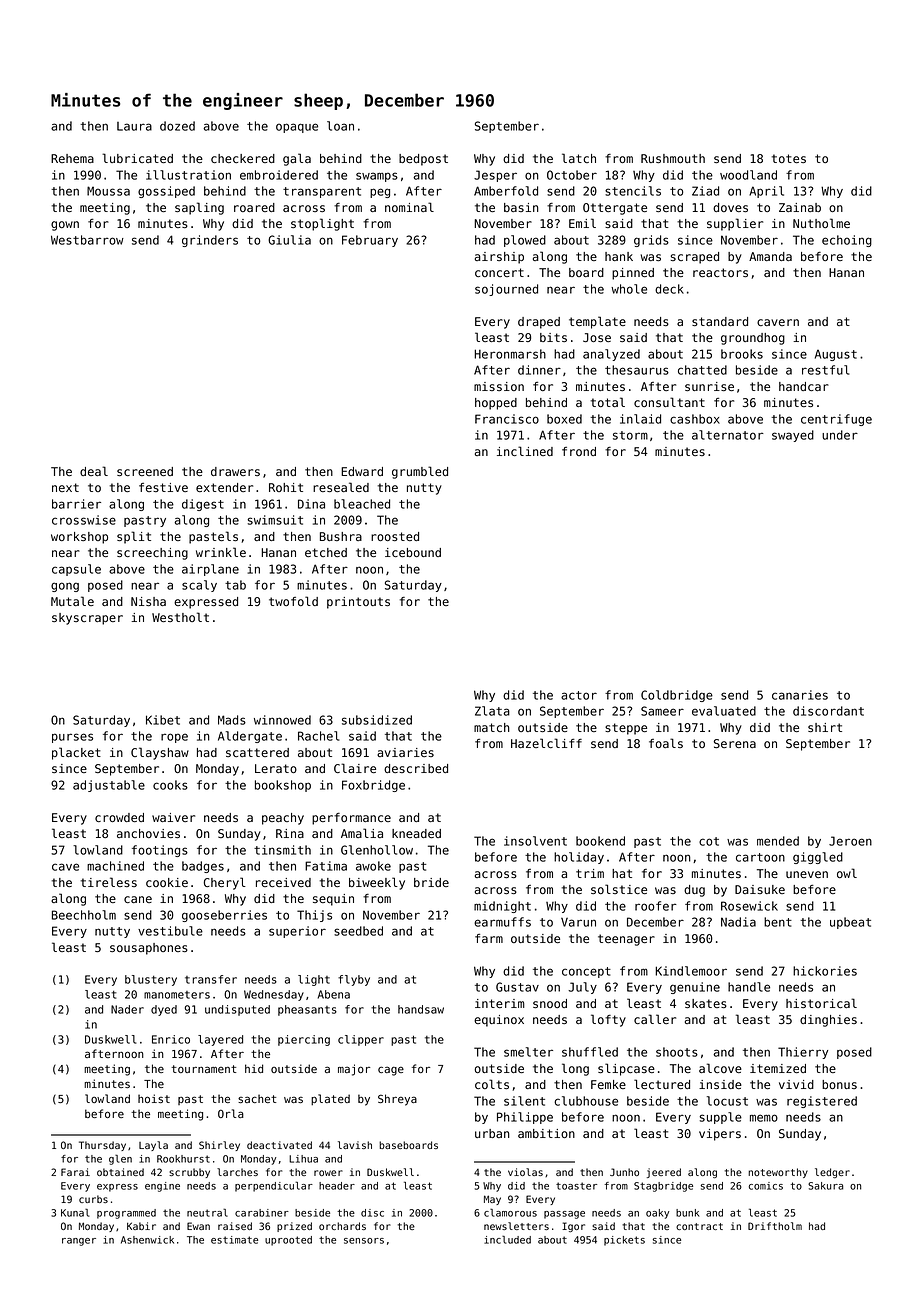 This page has width=924, height=1308. What do you see at coordinates (525, 451) in the page?
I see `inclined` at bounding box center [525, 451].
